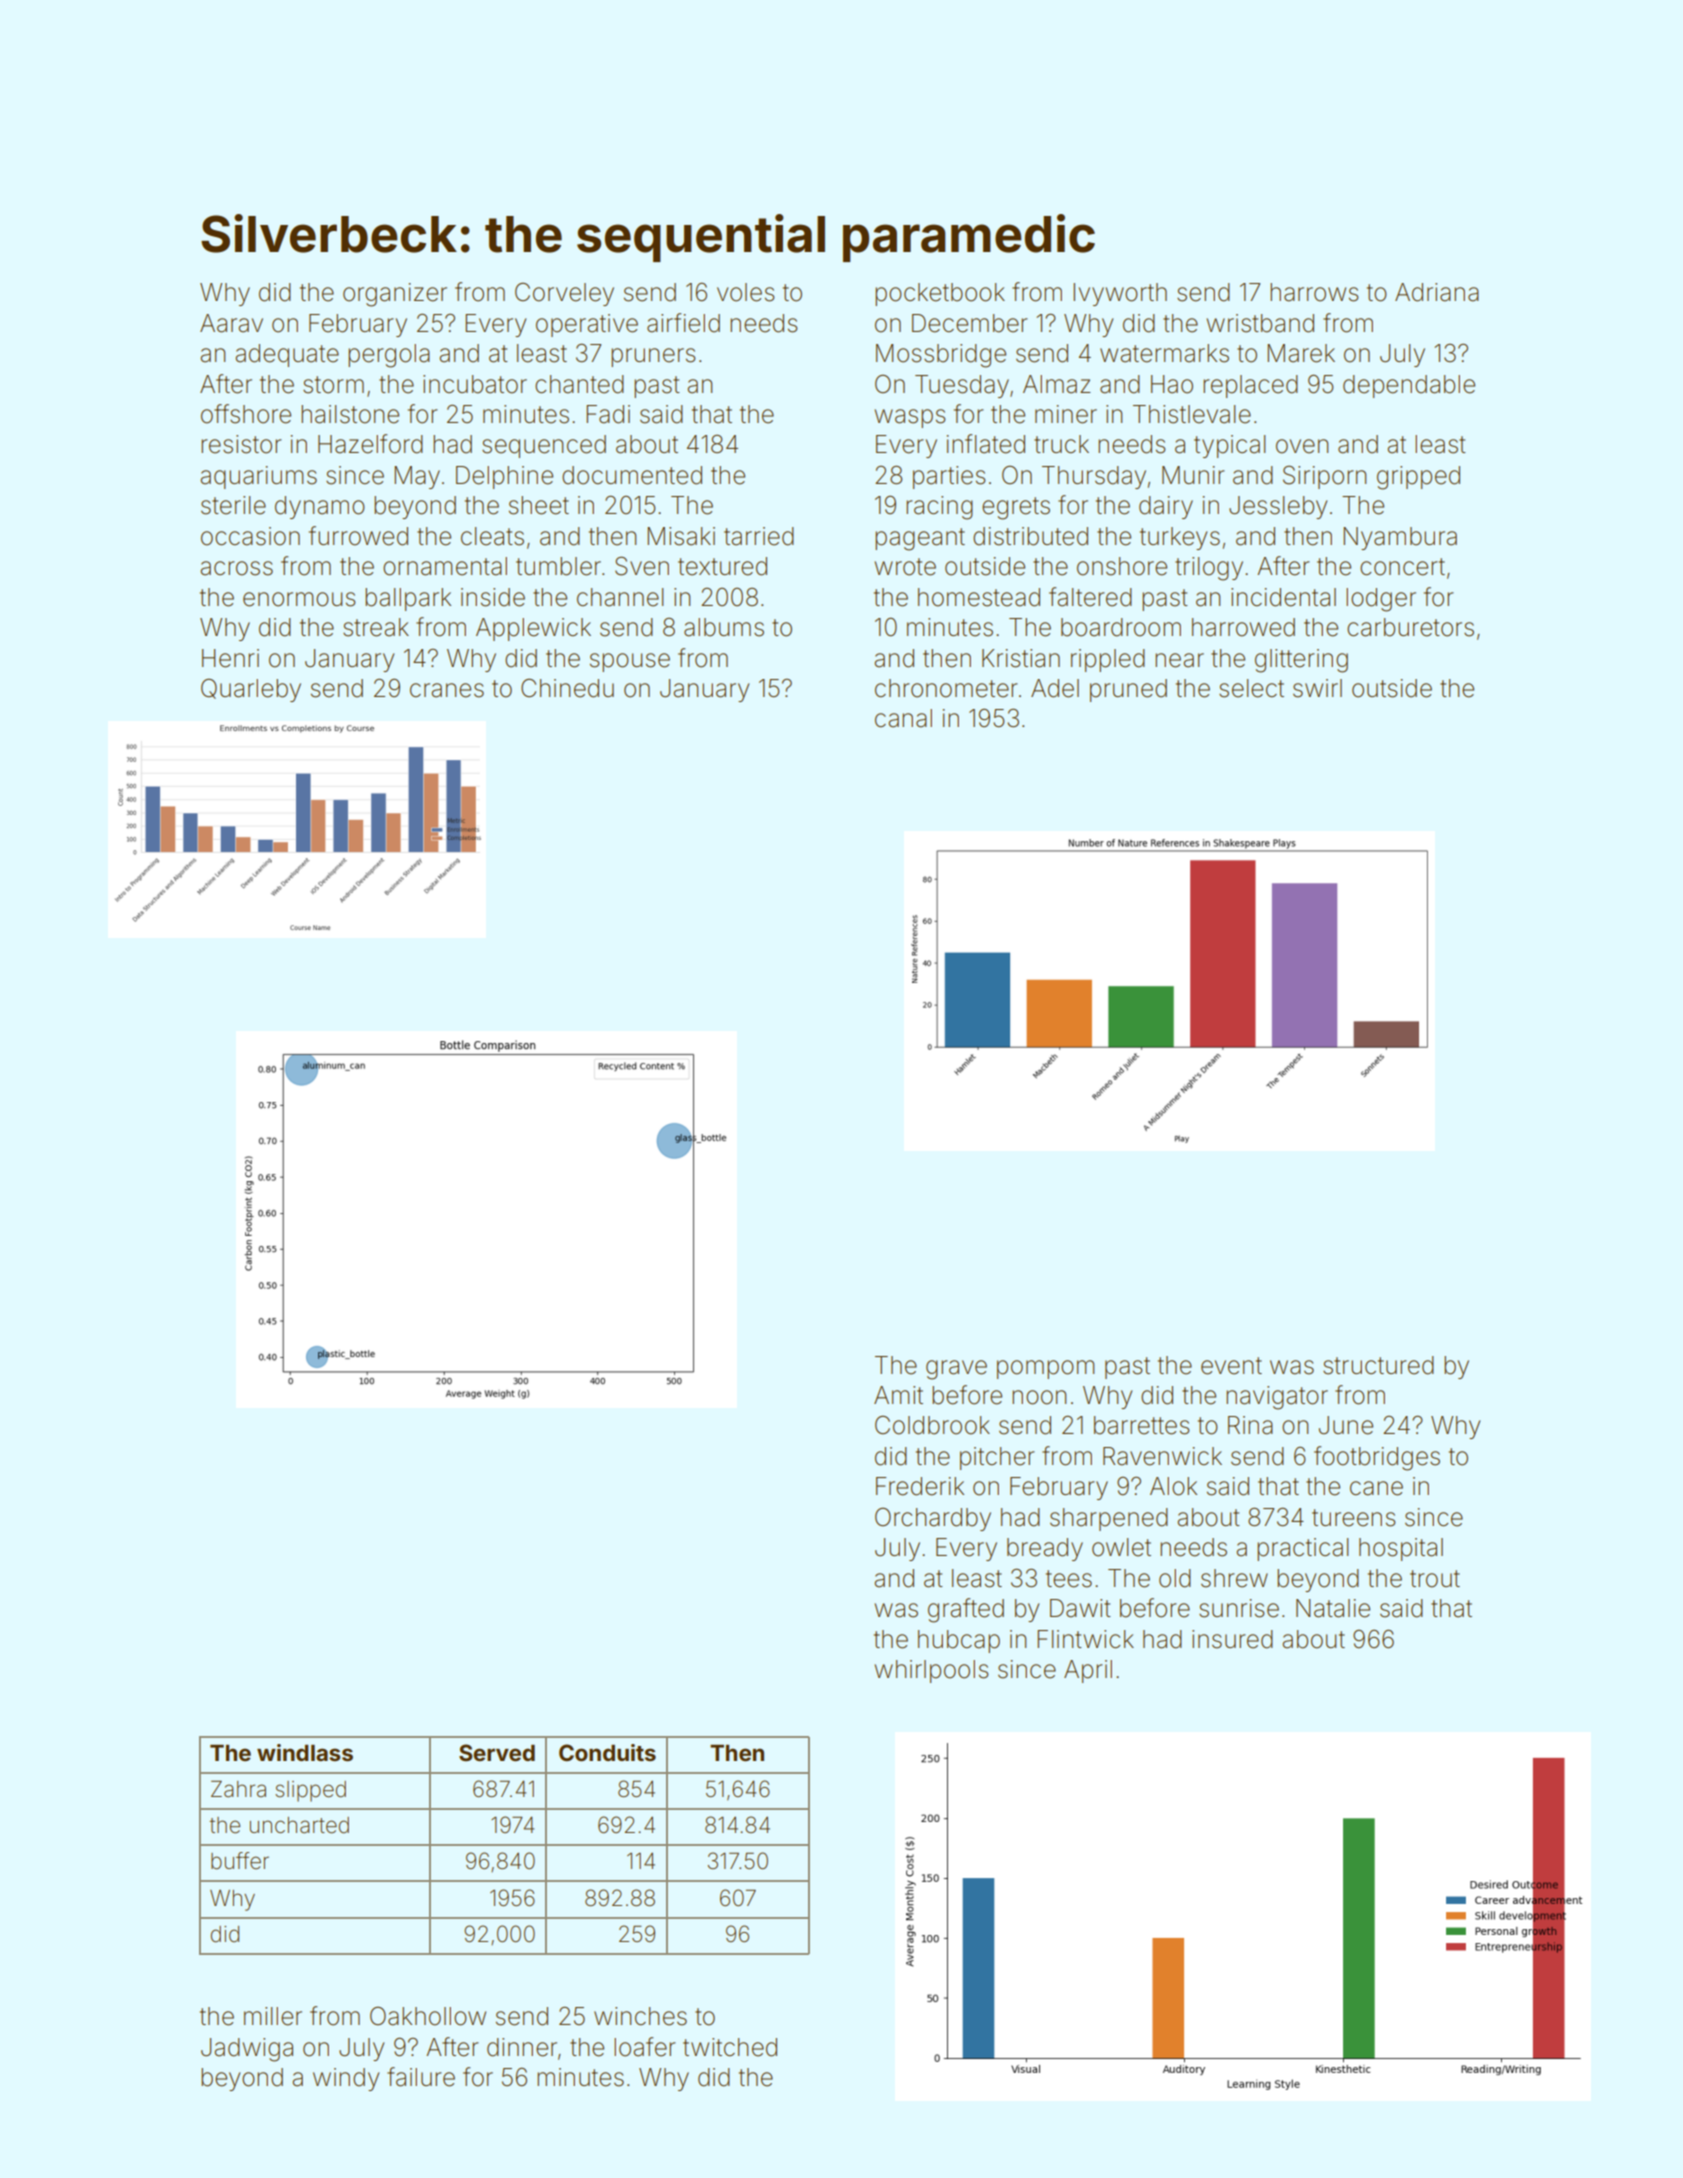 The image size is (1683, 2178). What do you see at coordinates (247, 2050) in the screenshot?
I see `Jadwiga` at bounding box center [247, 2050].
